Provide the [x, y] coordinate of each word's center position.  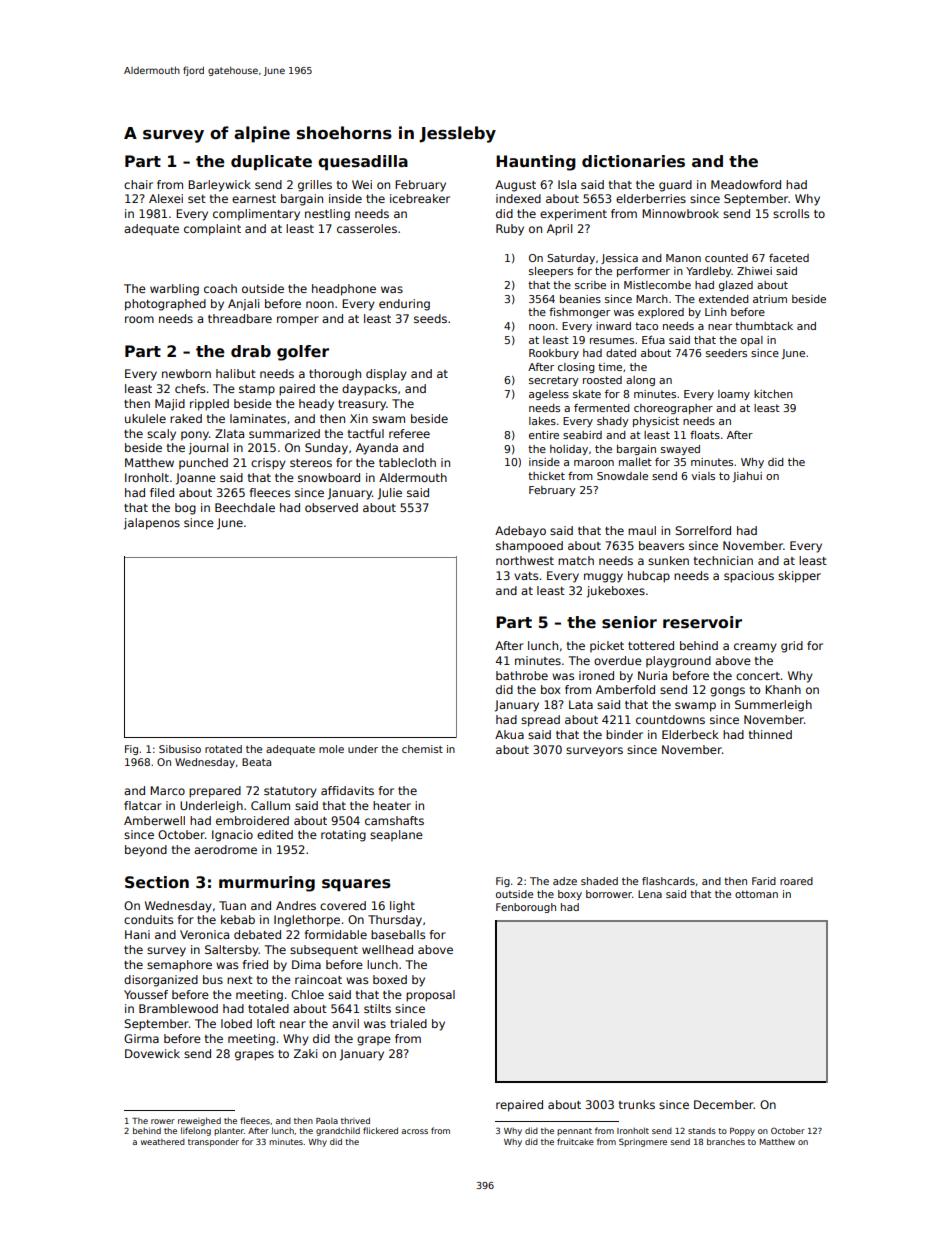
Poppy [742, 1132]
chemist [422, 749]
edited [275, 834]
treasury [362, 405]
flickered [380, 1130]
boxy [570, 895]
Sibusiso [180, 749]
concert [758, 676]
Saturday [571, 259]
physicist [656, 422]
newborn [186, 373]
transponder [213, 1143]
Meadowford [746, 184]
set [197, 199]
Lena [650, 894]
